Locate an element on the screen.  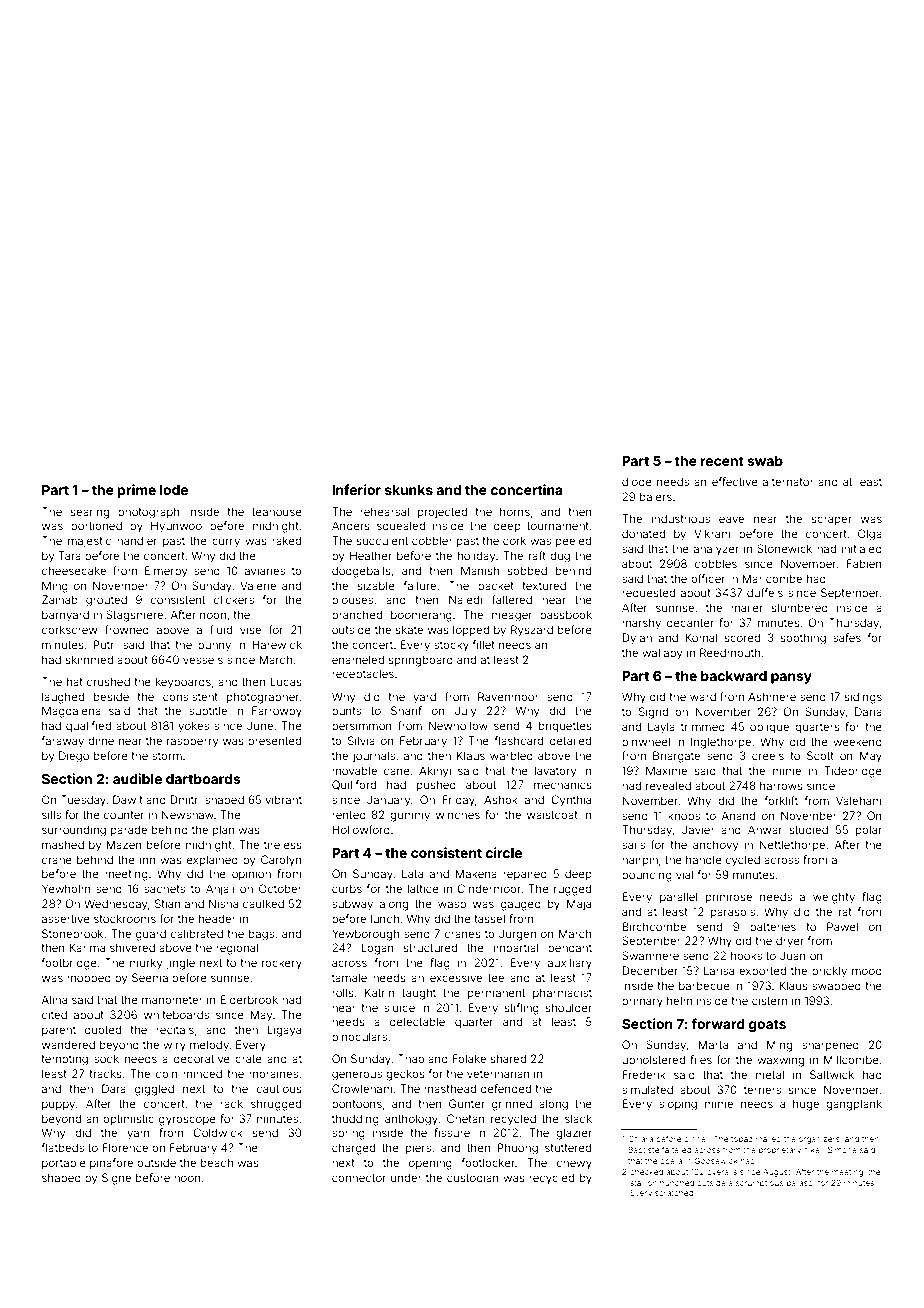
tee is located at coordinates (496, 978).
